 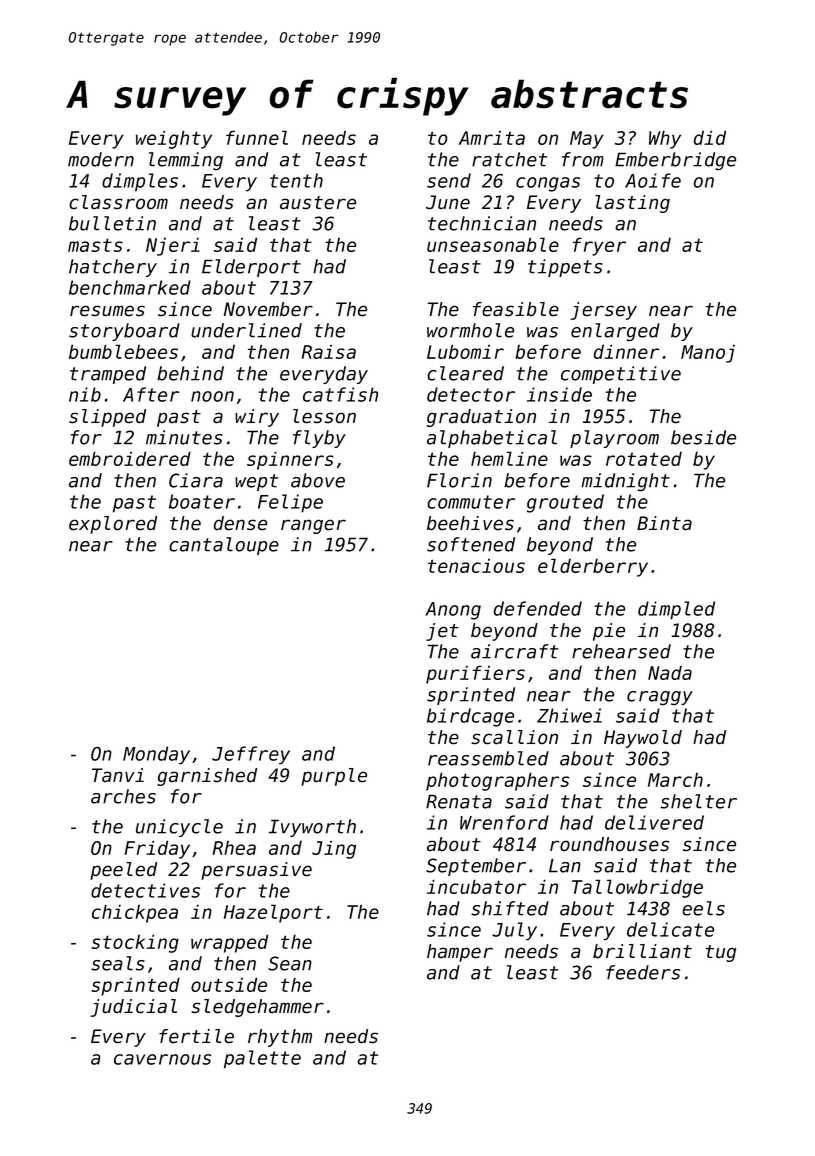 I want to click on did, so click(x=709, y=137).
